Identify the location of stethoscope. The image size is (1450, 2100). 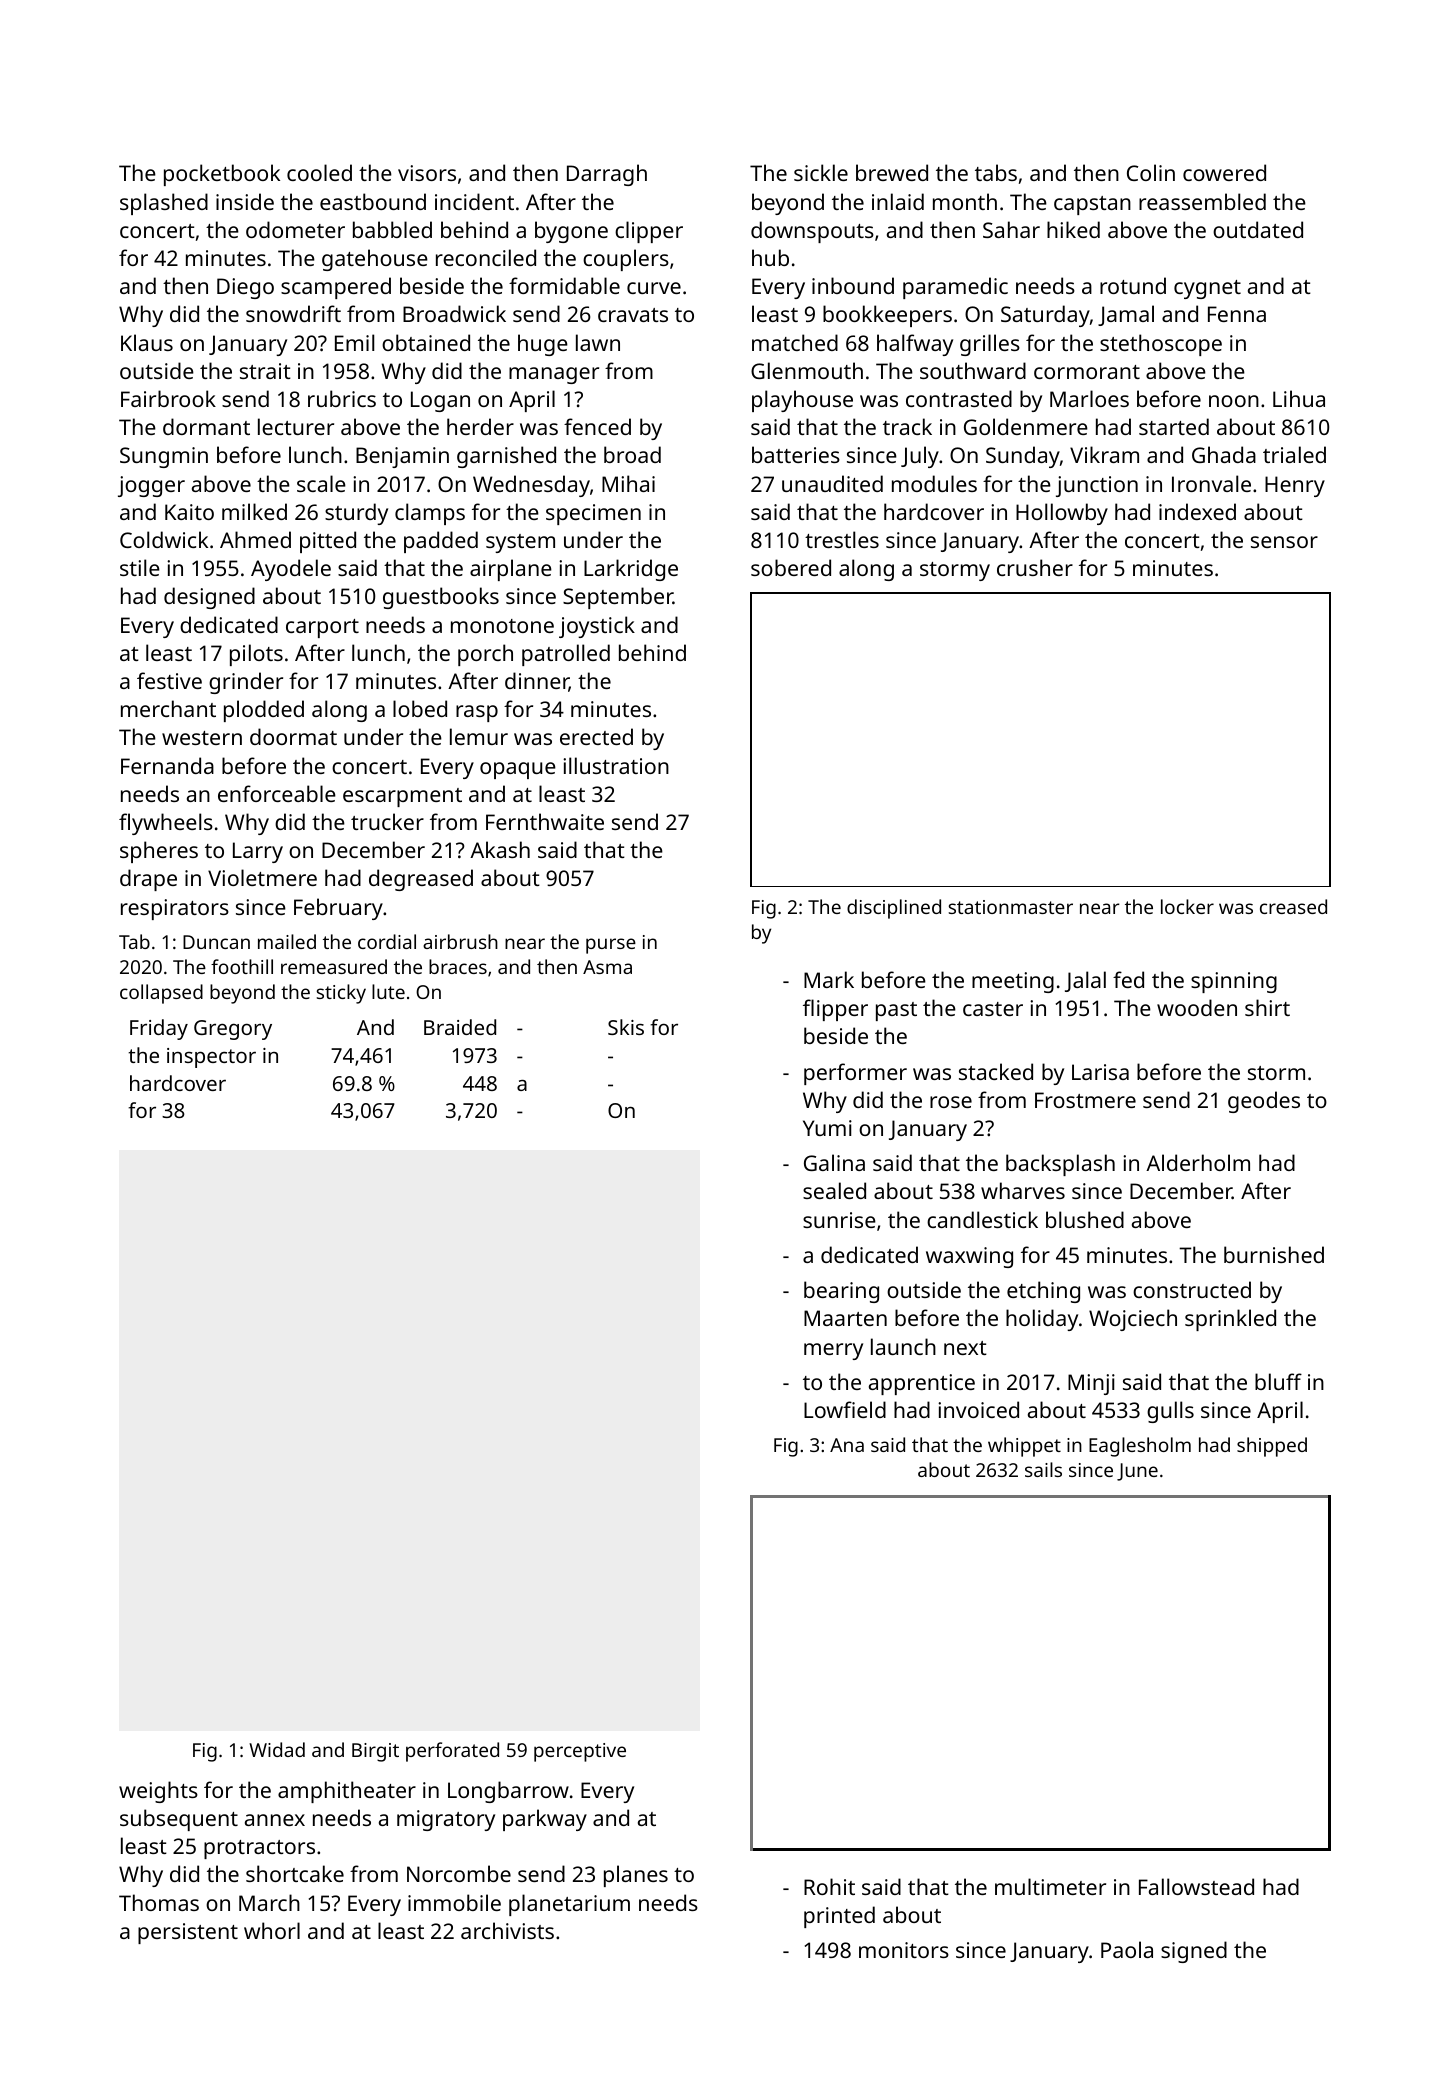
(1161, 345).
